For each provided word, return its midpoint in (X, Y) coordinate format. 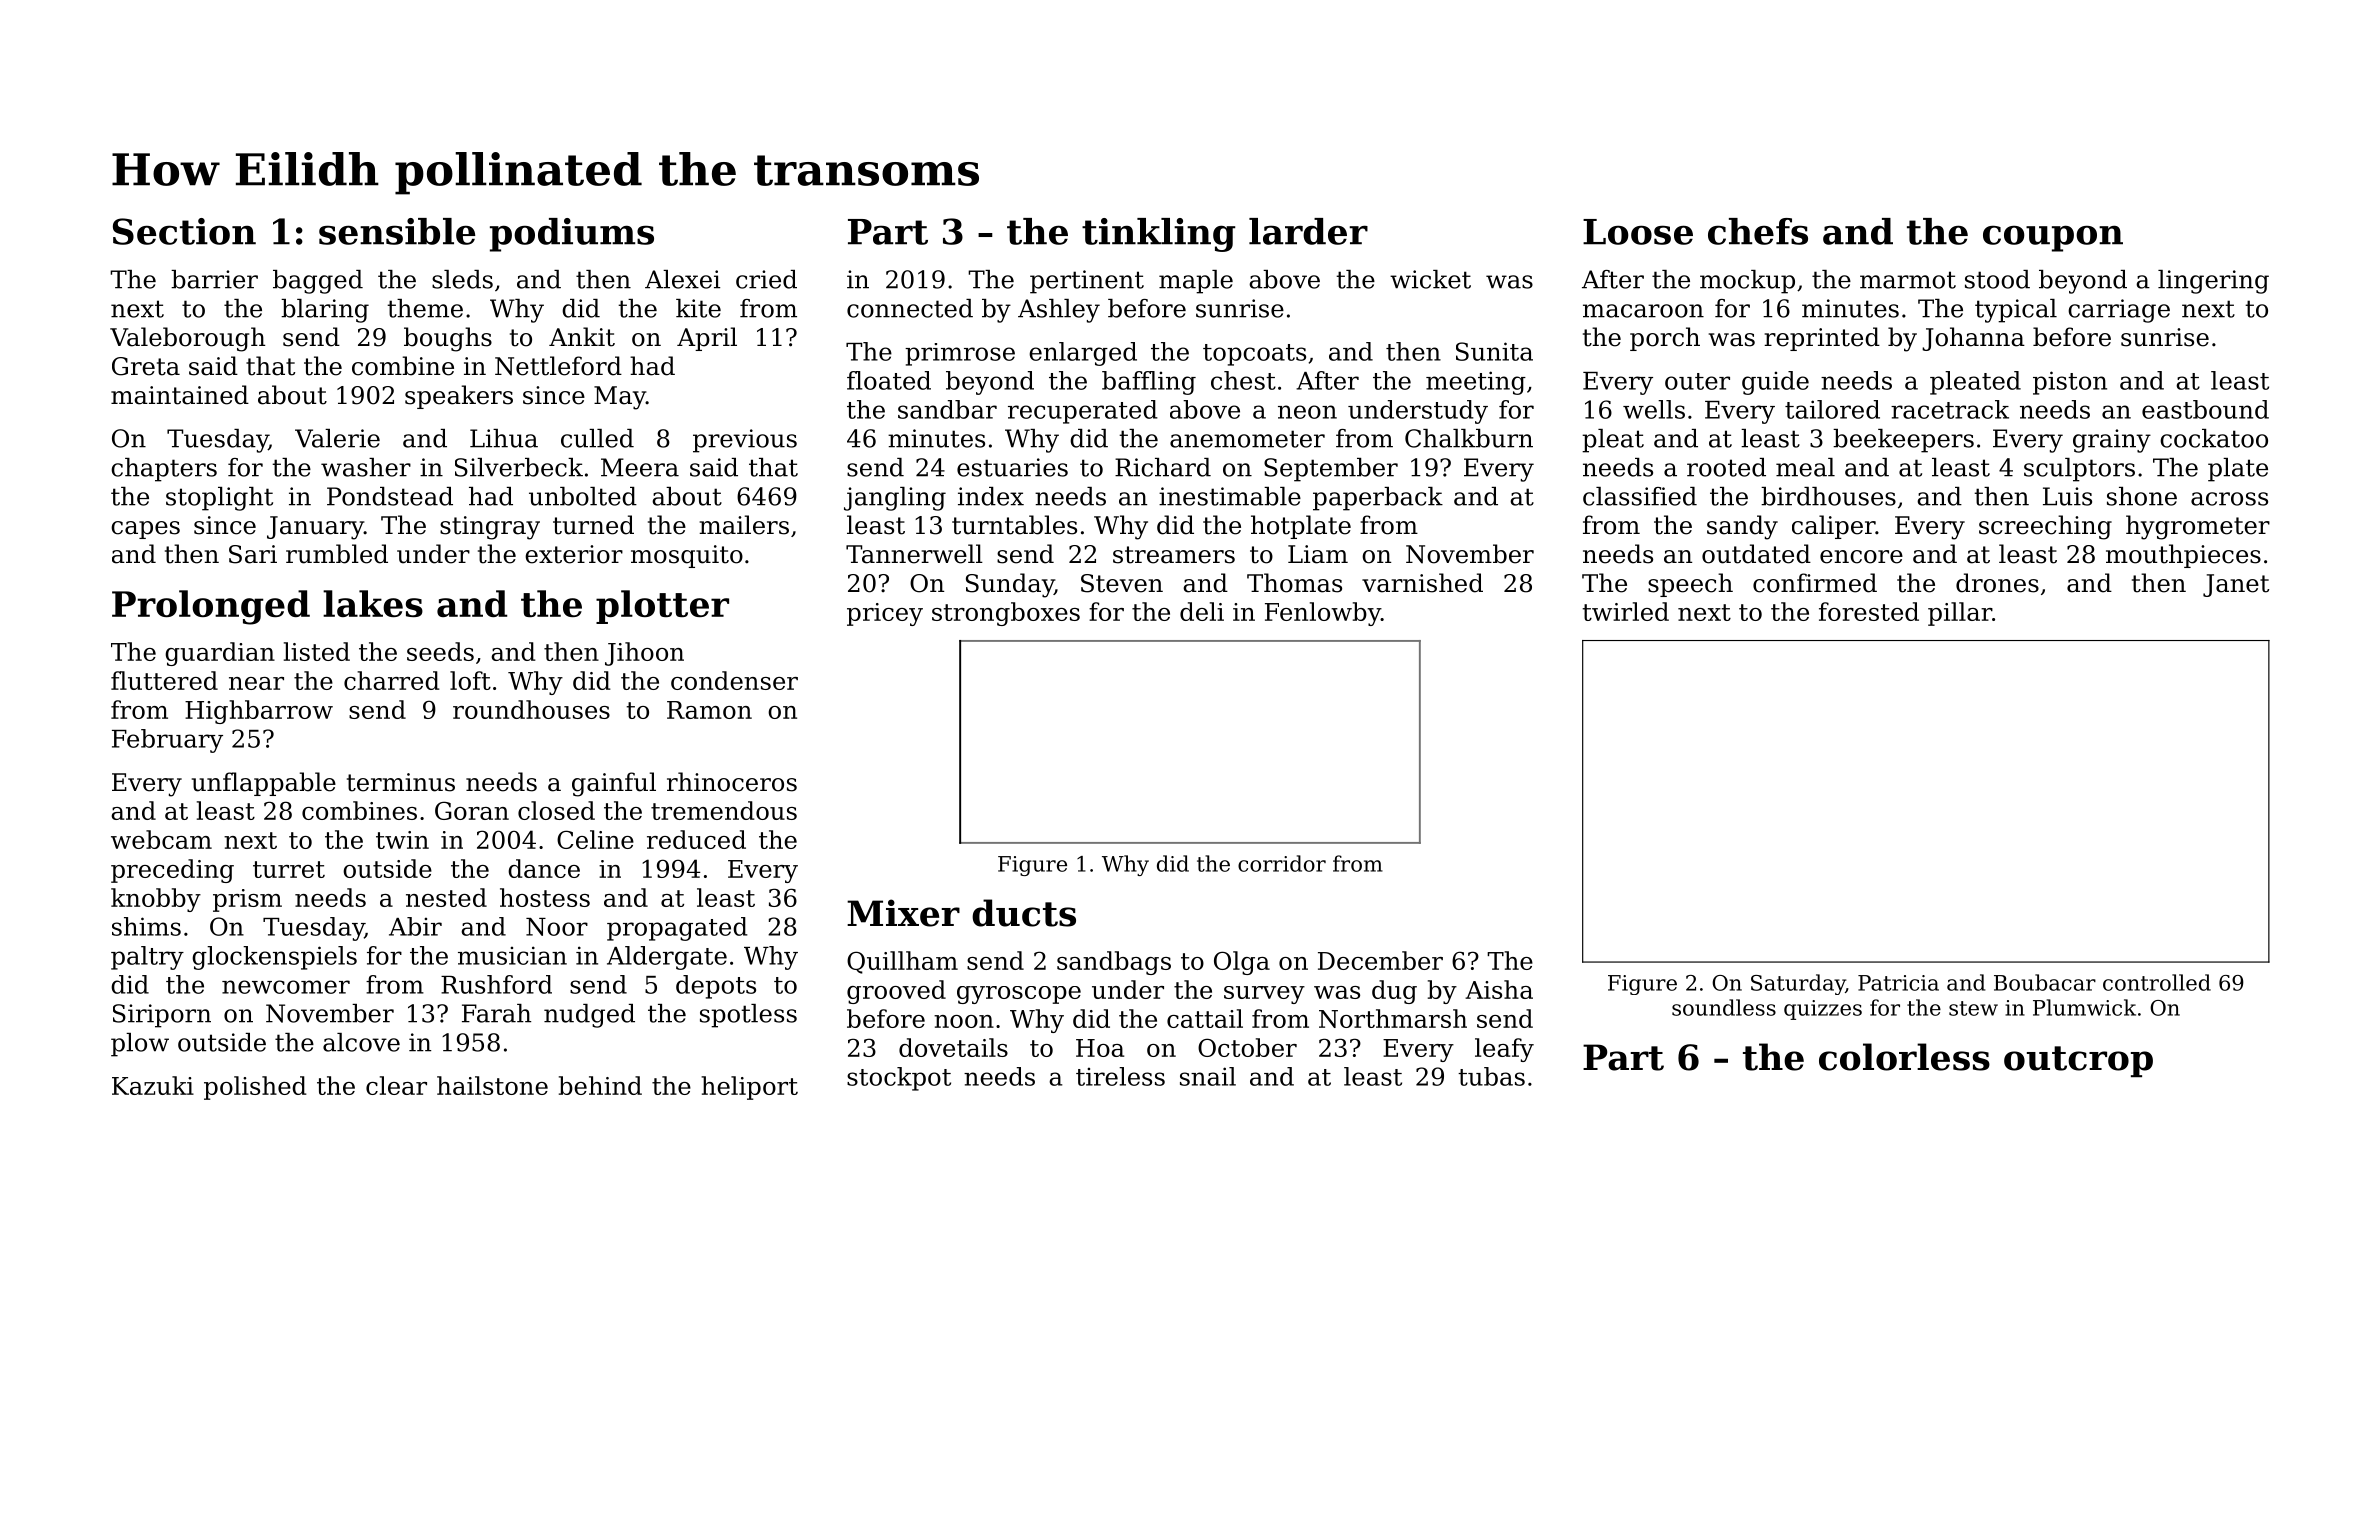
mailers (744, 525)
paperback (1378, 499)
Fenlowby (1323, 614)
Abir (415, 926)
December (1380, 960)
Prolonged (211, 607)
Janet (2236, 585)
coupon (2053, 238)
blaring (325, 311)
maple (1196, 282)
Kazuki (153, 1085)
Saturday (1798, 984)
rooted (1726, 467)
